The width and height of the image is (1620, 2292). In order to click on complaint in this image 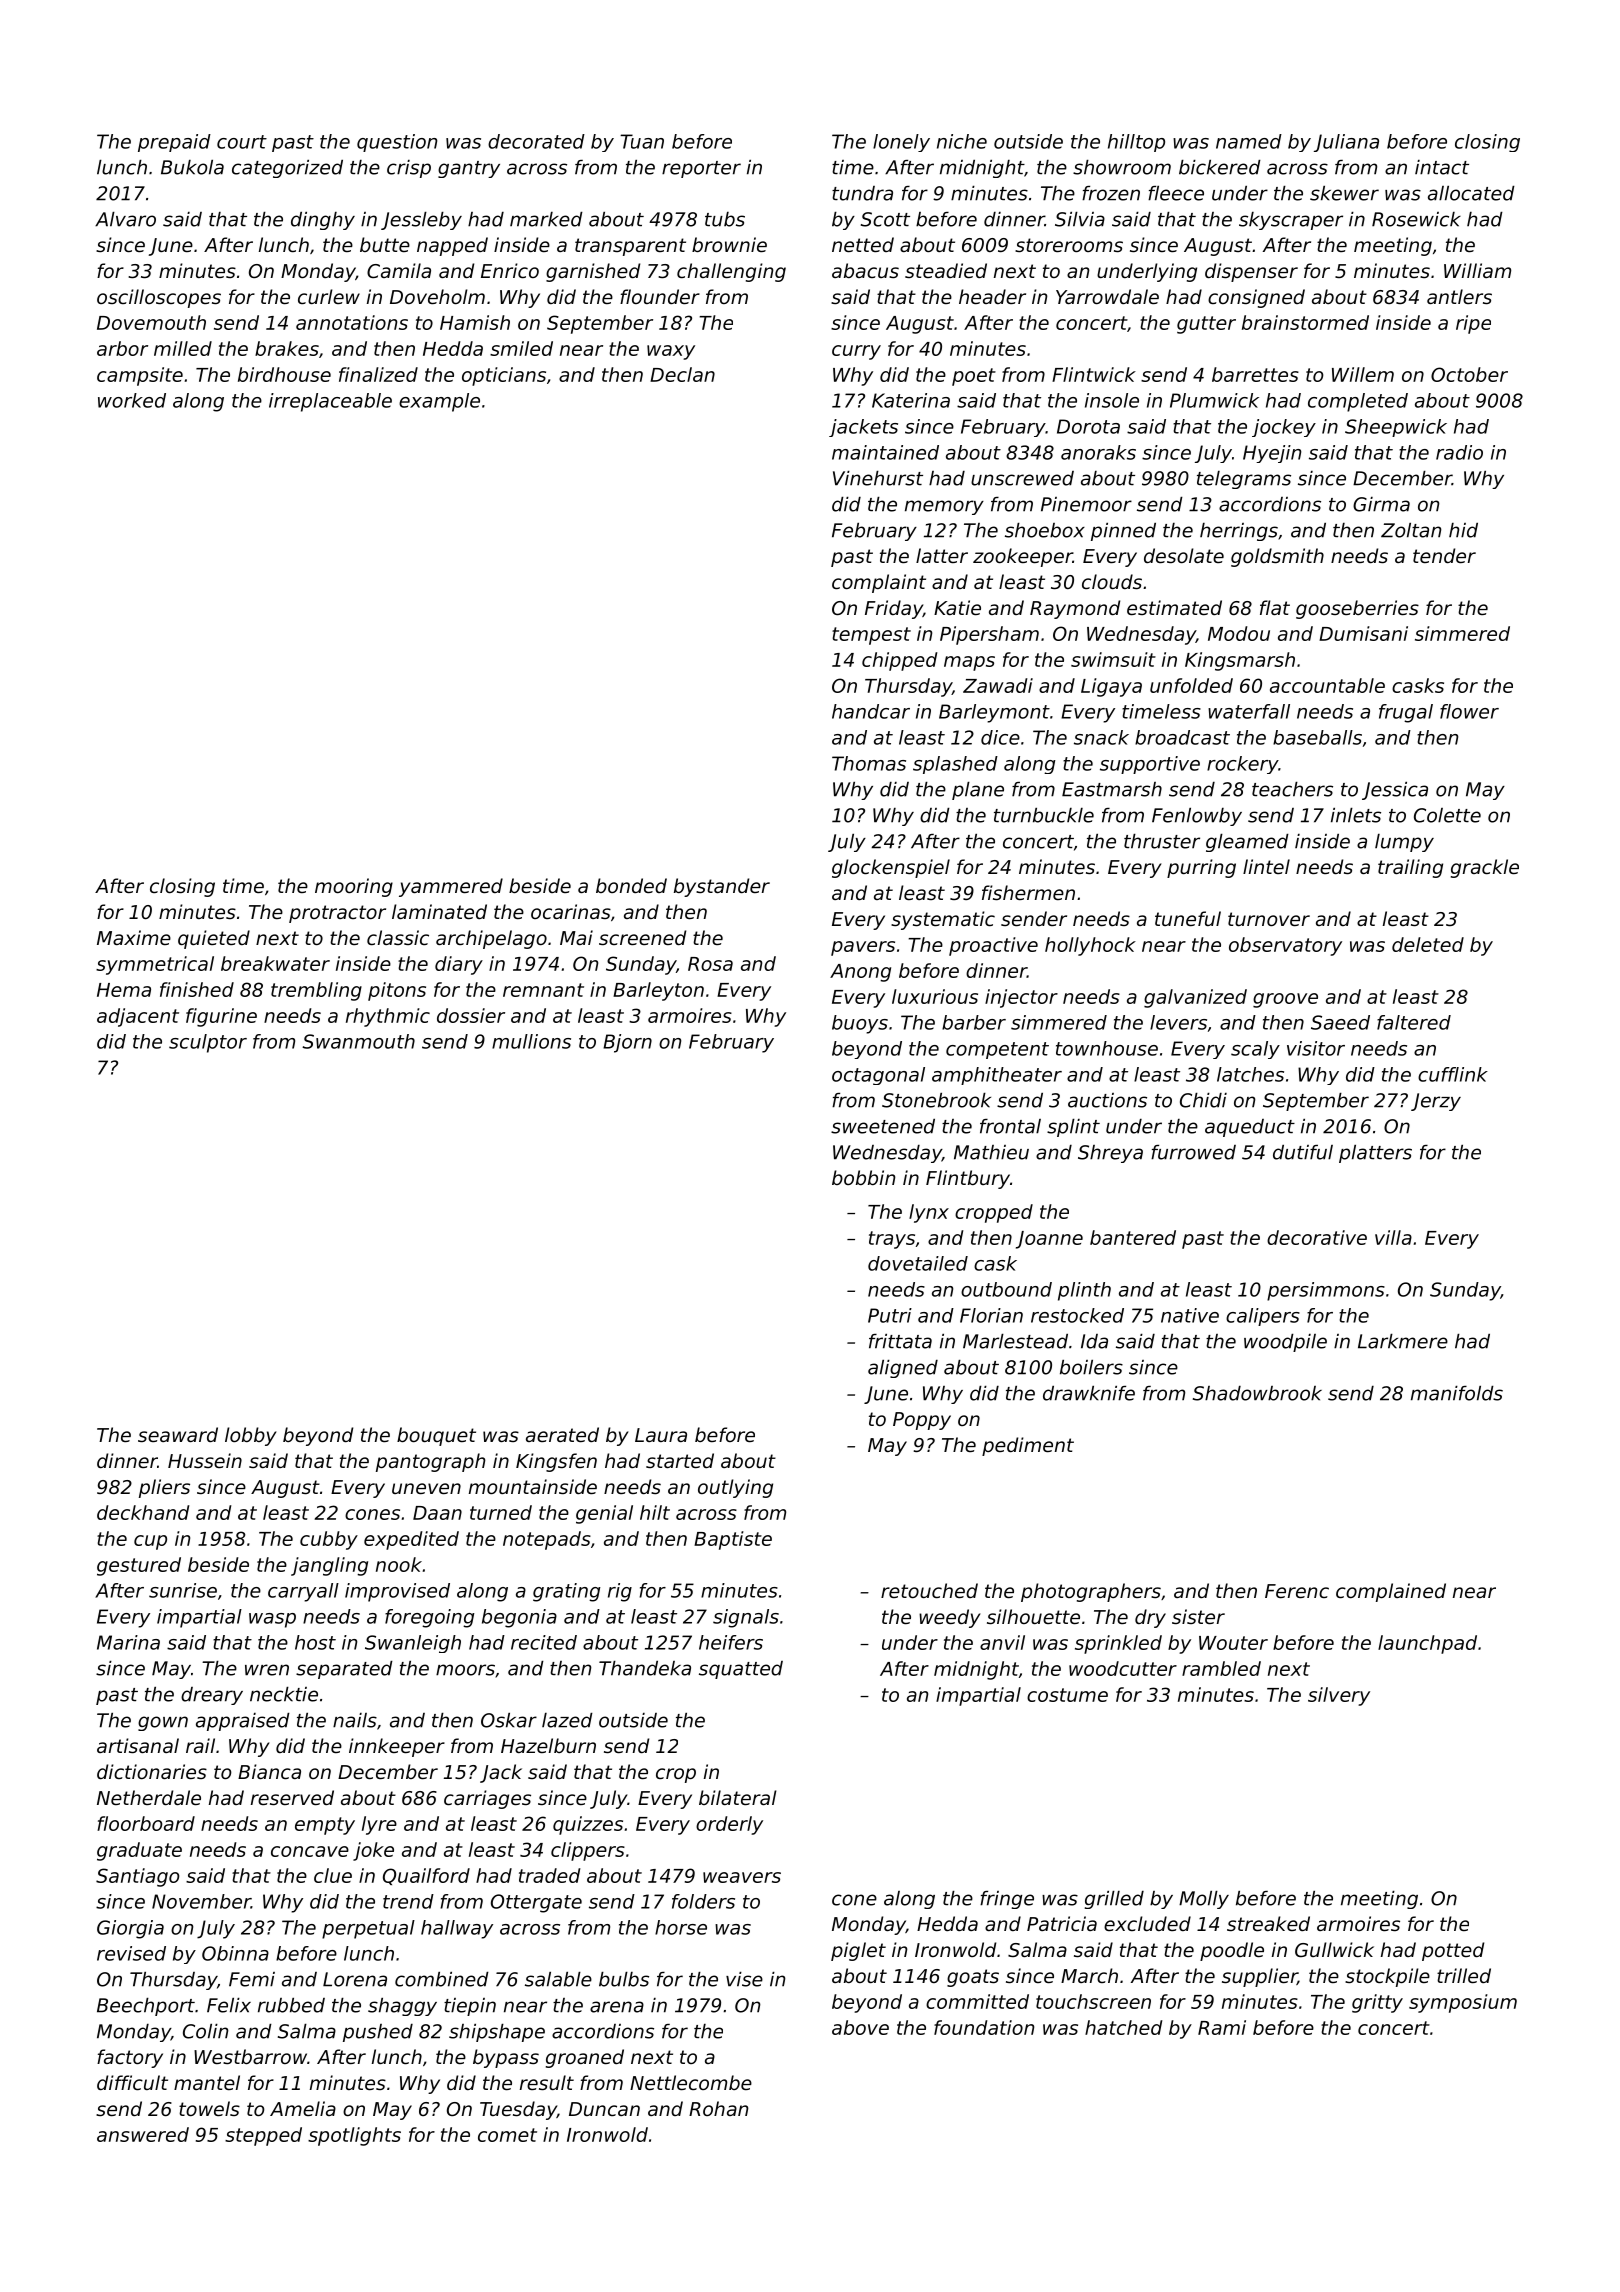, I will do `click(879, 583)`.
